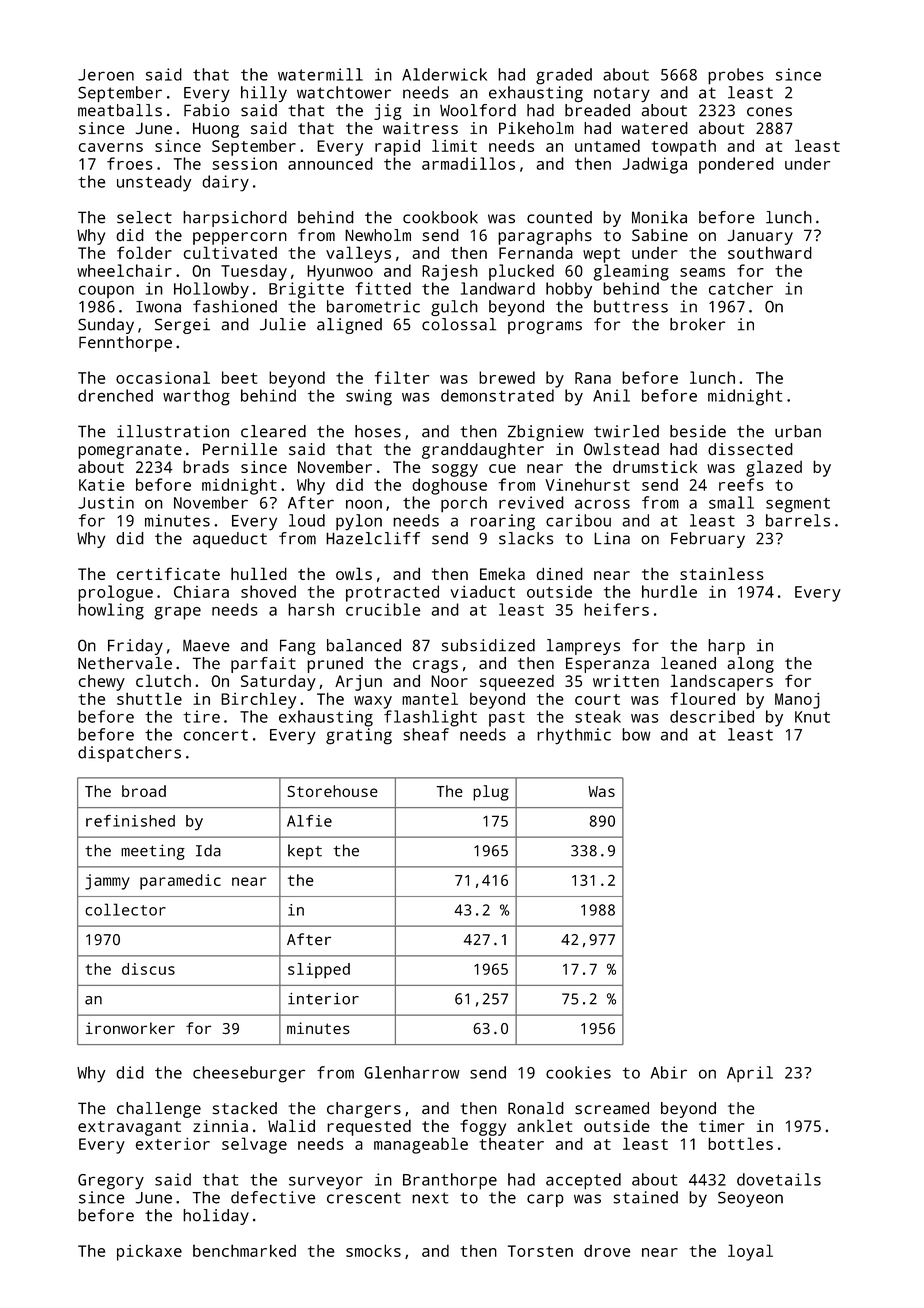 This page has height=1308, width=924. I want to click on Gregory, so click(111, 1182).
